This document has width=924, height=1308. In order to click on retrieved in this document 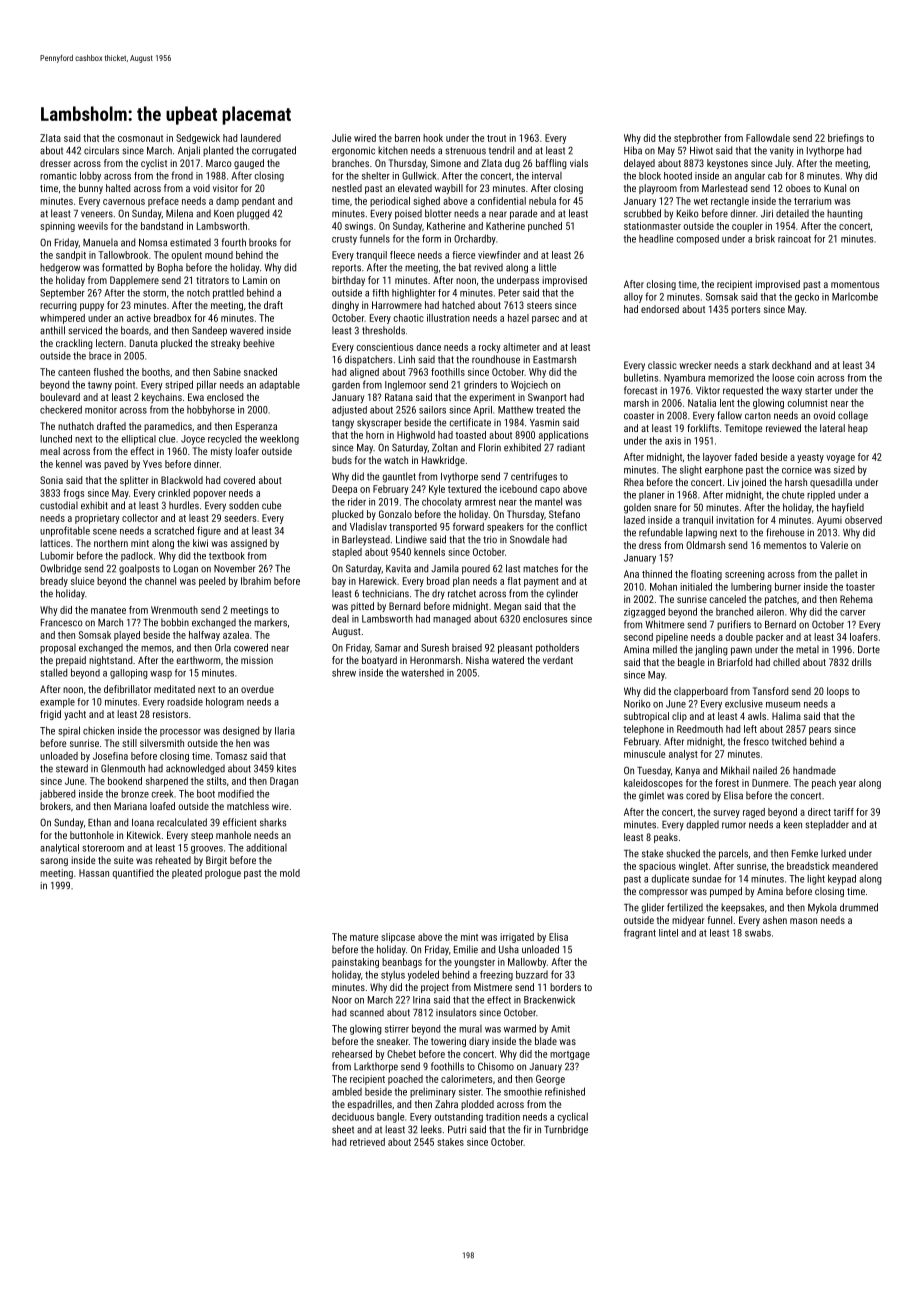, I will do `click(367, 1142)`.
